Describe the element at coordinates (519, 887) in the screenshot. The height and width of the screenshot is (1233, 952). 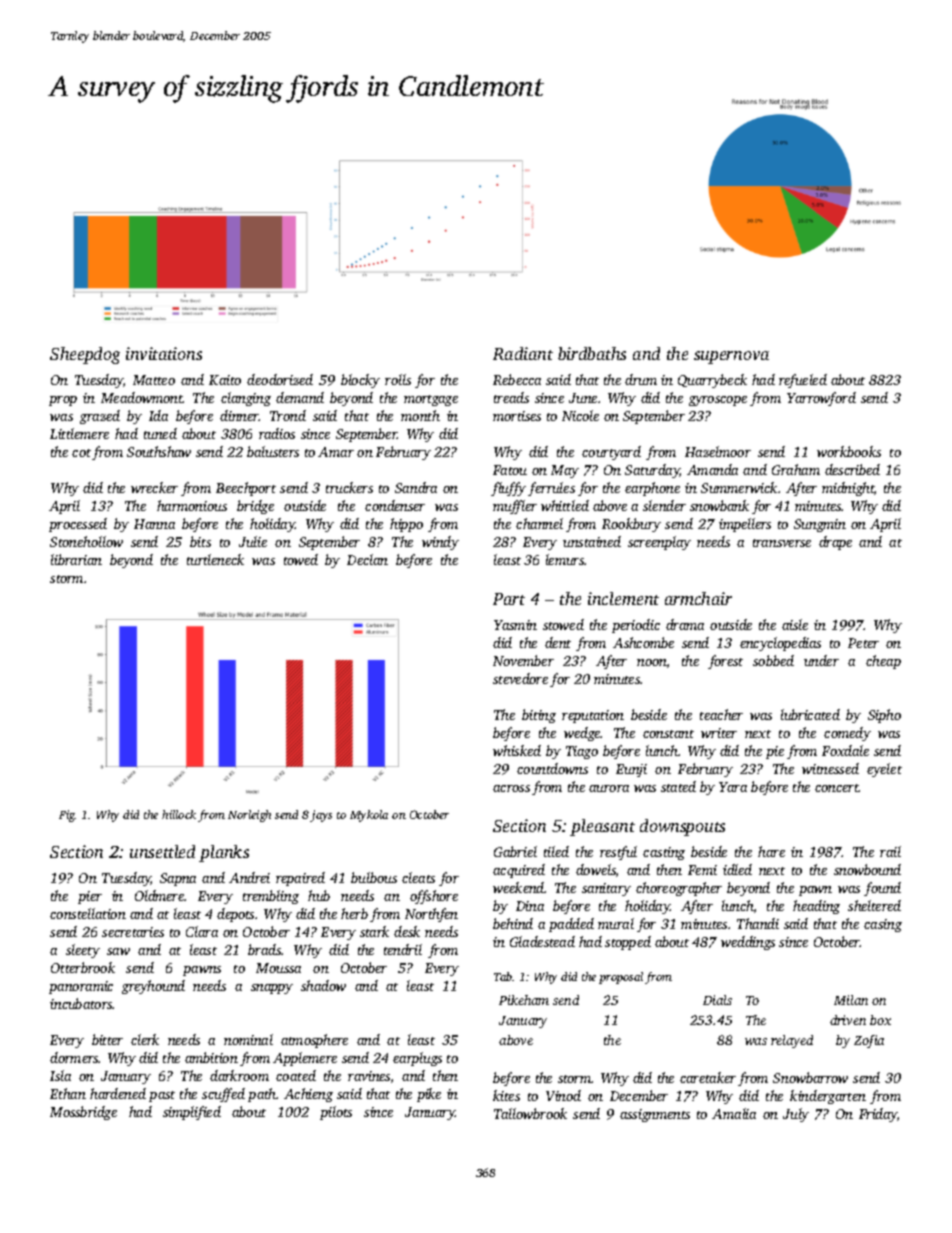
I see `weekend` at that location.
